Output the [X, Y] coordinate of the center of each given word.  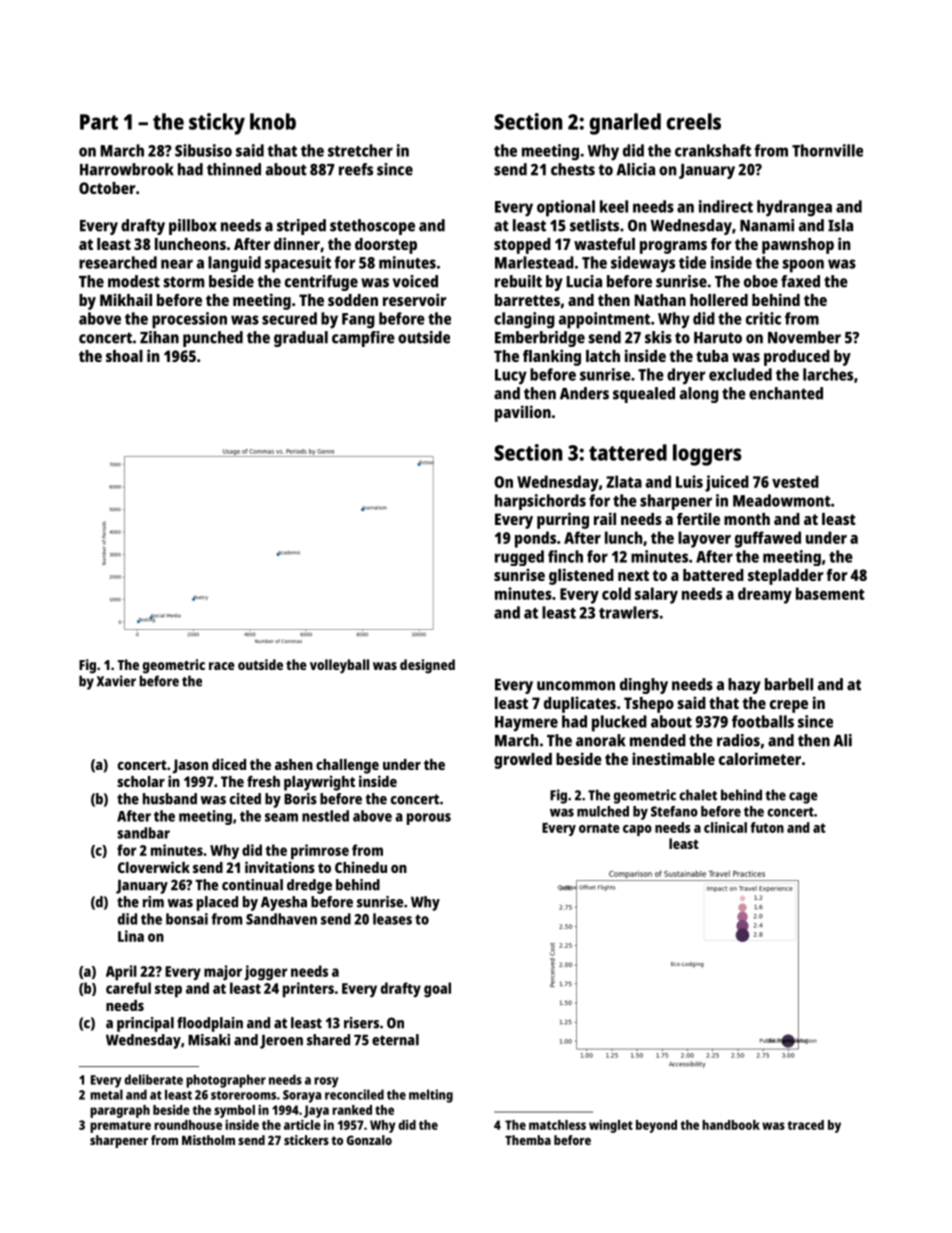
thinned [234, 169]
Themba [528, 1140]
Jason [190, 766]
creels [694, 121]
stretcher [360, 150]
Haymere [526, 724]
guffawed [768, 539]
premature [120, 1127]
